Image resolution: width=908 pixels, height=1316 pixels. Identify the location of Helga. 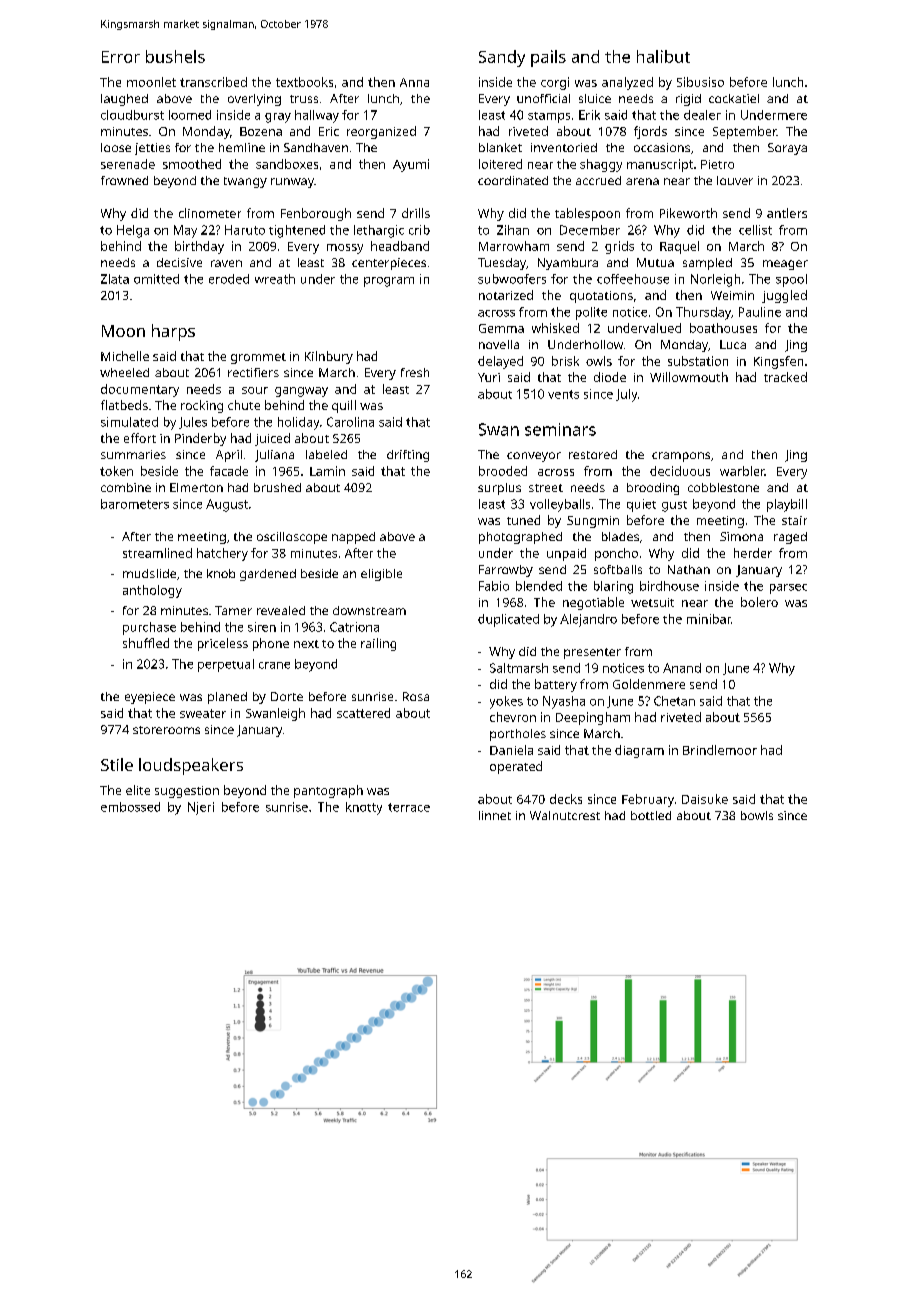
(133, 231).
